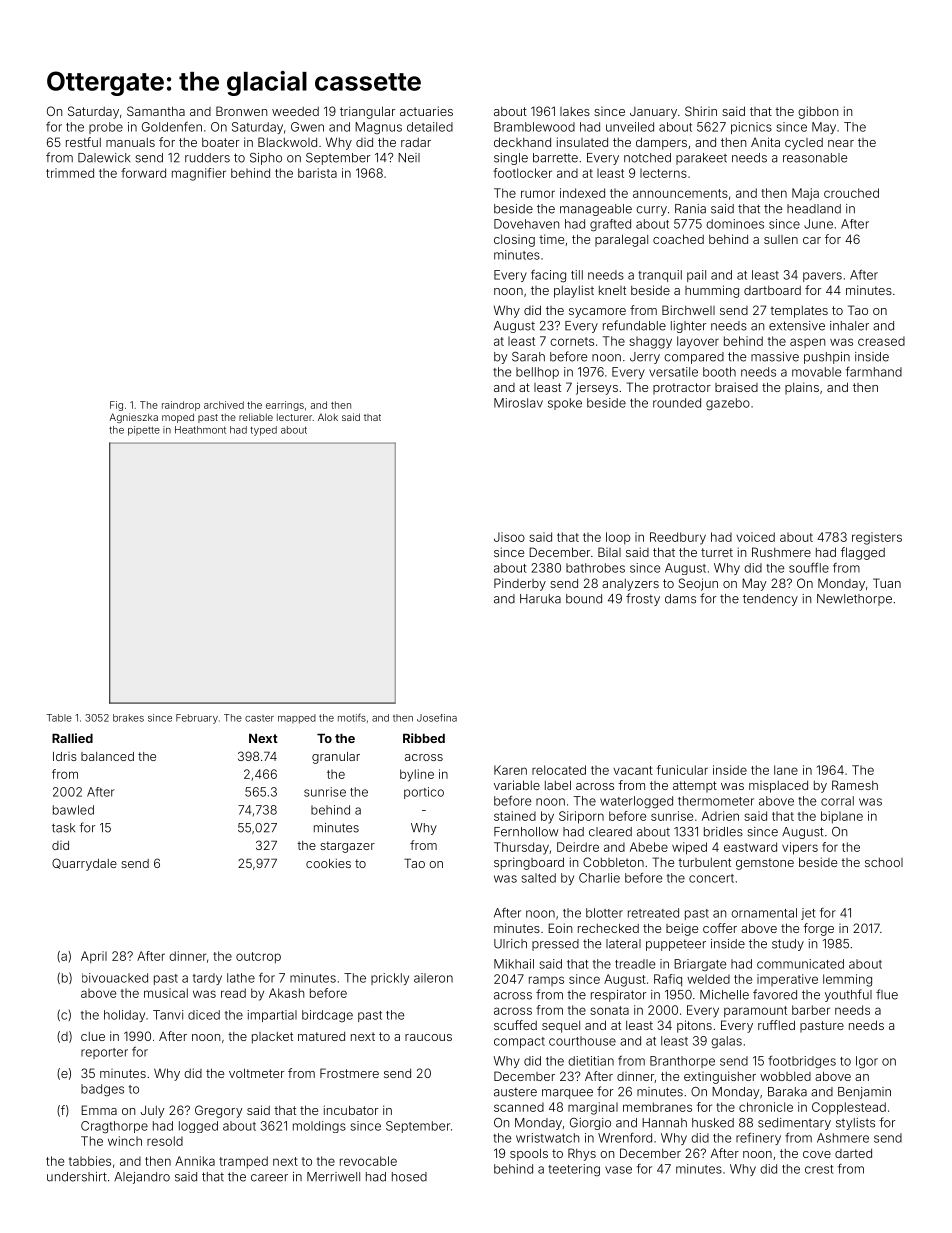 The height and width of the image is (1233, 952). What do you see at coordinates (94, 957) in the image?
I see `April` at bounding box center [94, 957].
